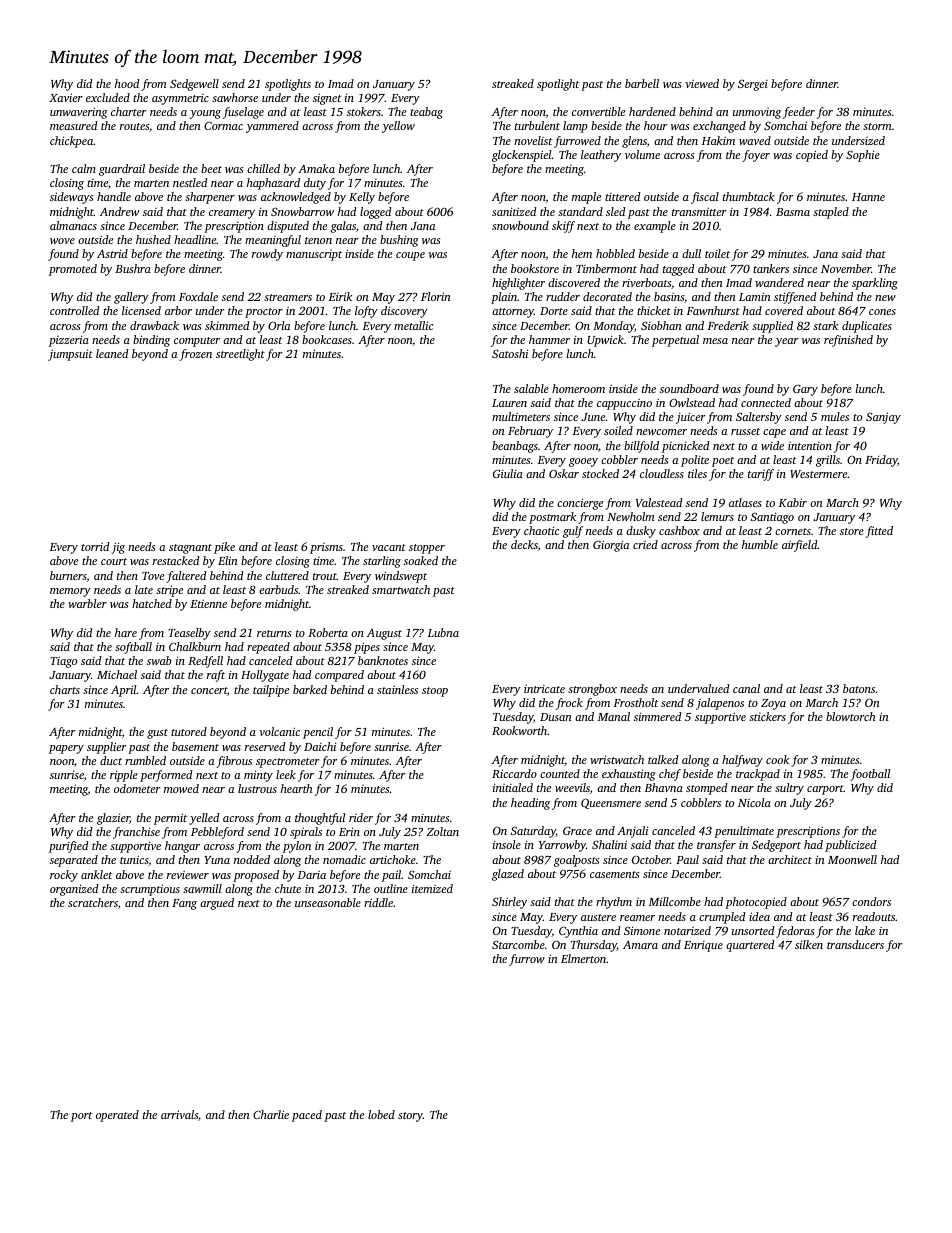 This document has height=1233, width=952. Describe the element at coordinates (777, 759) in the document. I see `cook` at that location.
